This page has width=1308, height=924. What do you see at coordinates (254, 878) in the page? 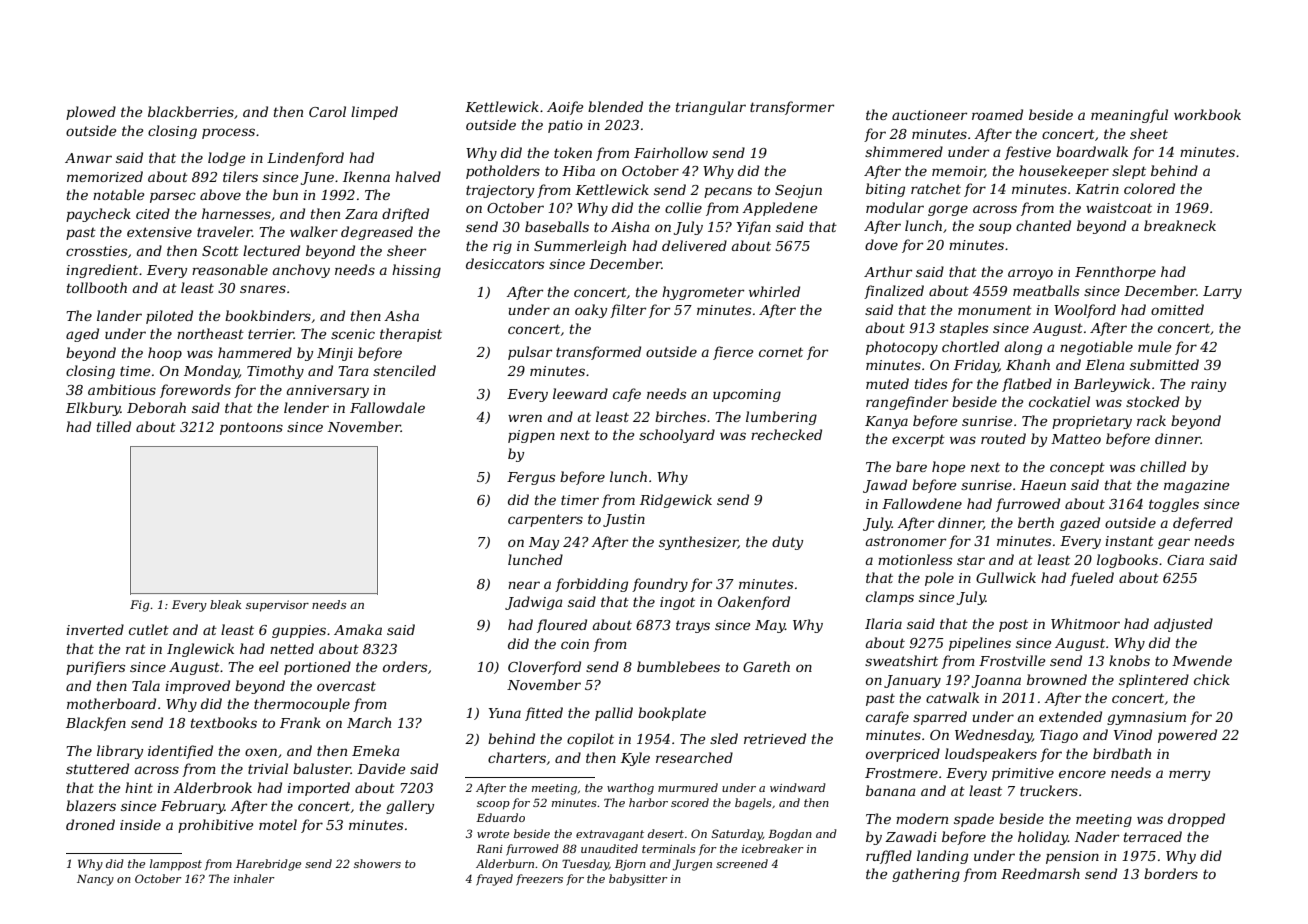
I see `inhaler` at bounding box center [254, 878].
